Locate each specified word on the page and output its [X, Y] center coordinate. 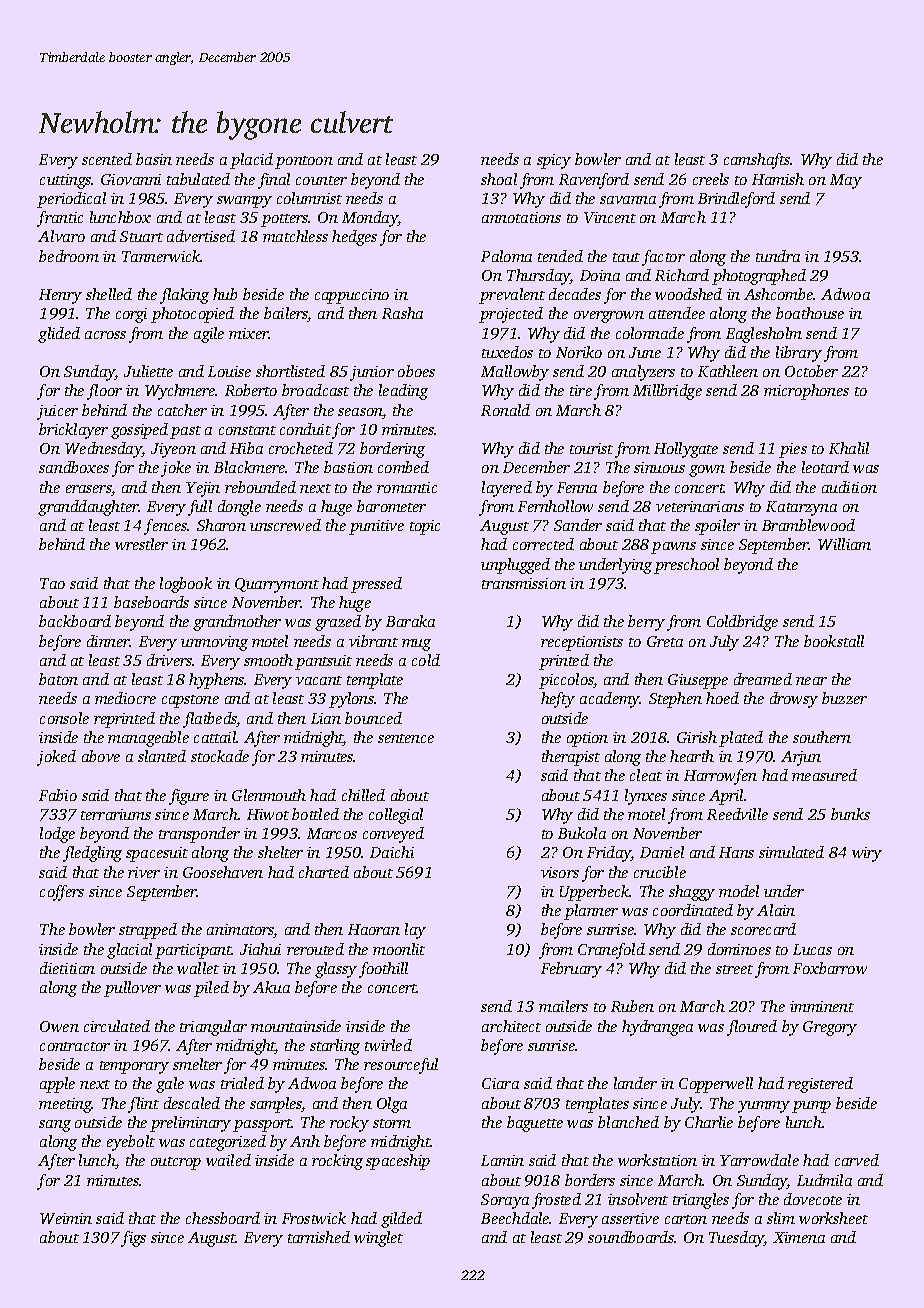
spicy [554, 161]
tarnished [319, 1237]
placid [251, 161]
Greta [665, 641]
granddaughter [88, 508]
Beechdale [515, 1218]
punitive [376, 527]
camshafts [757, 161]
